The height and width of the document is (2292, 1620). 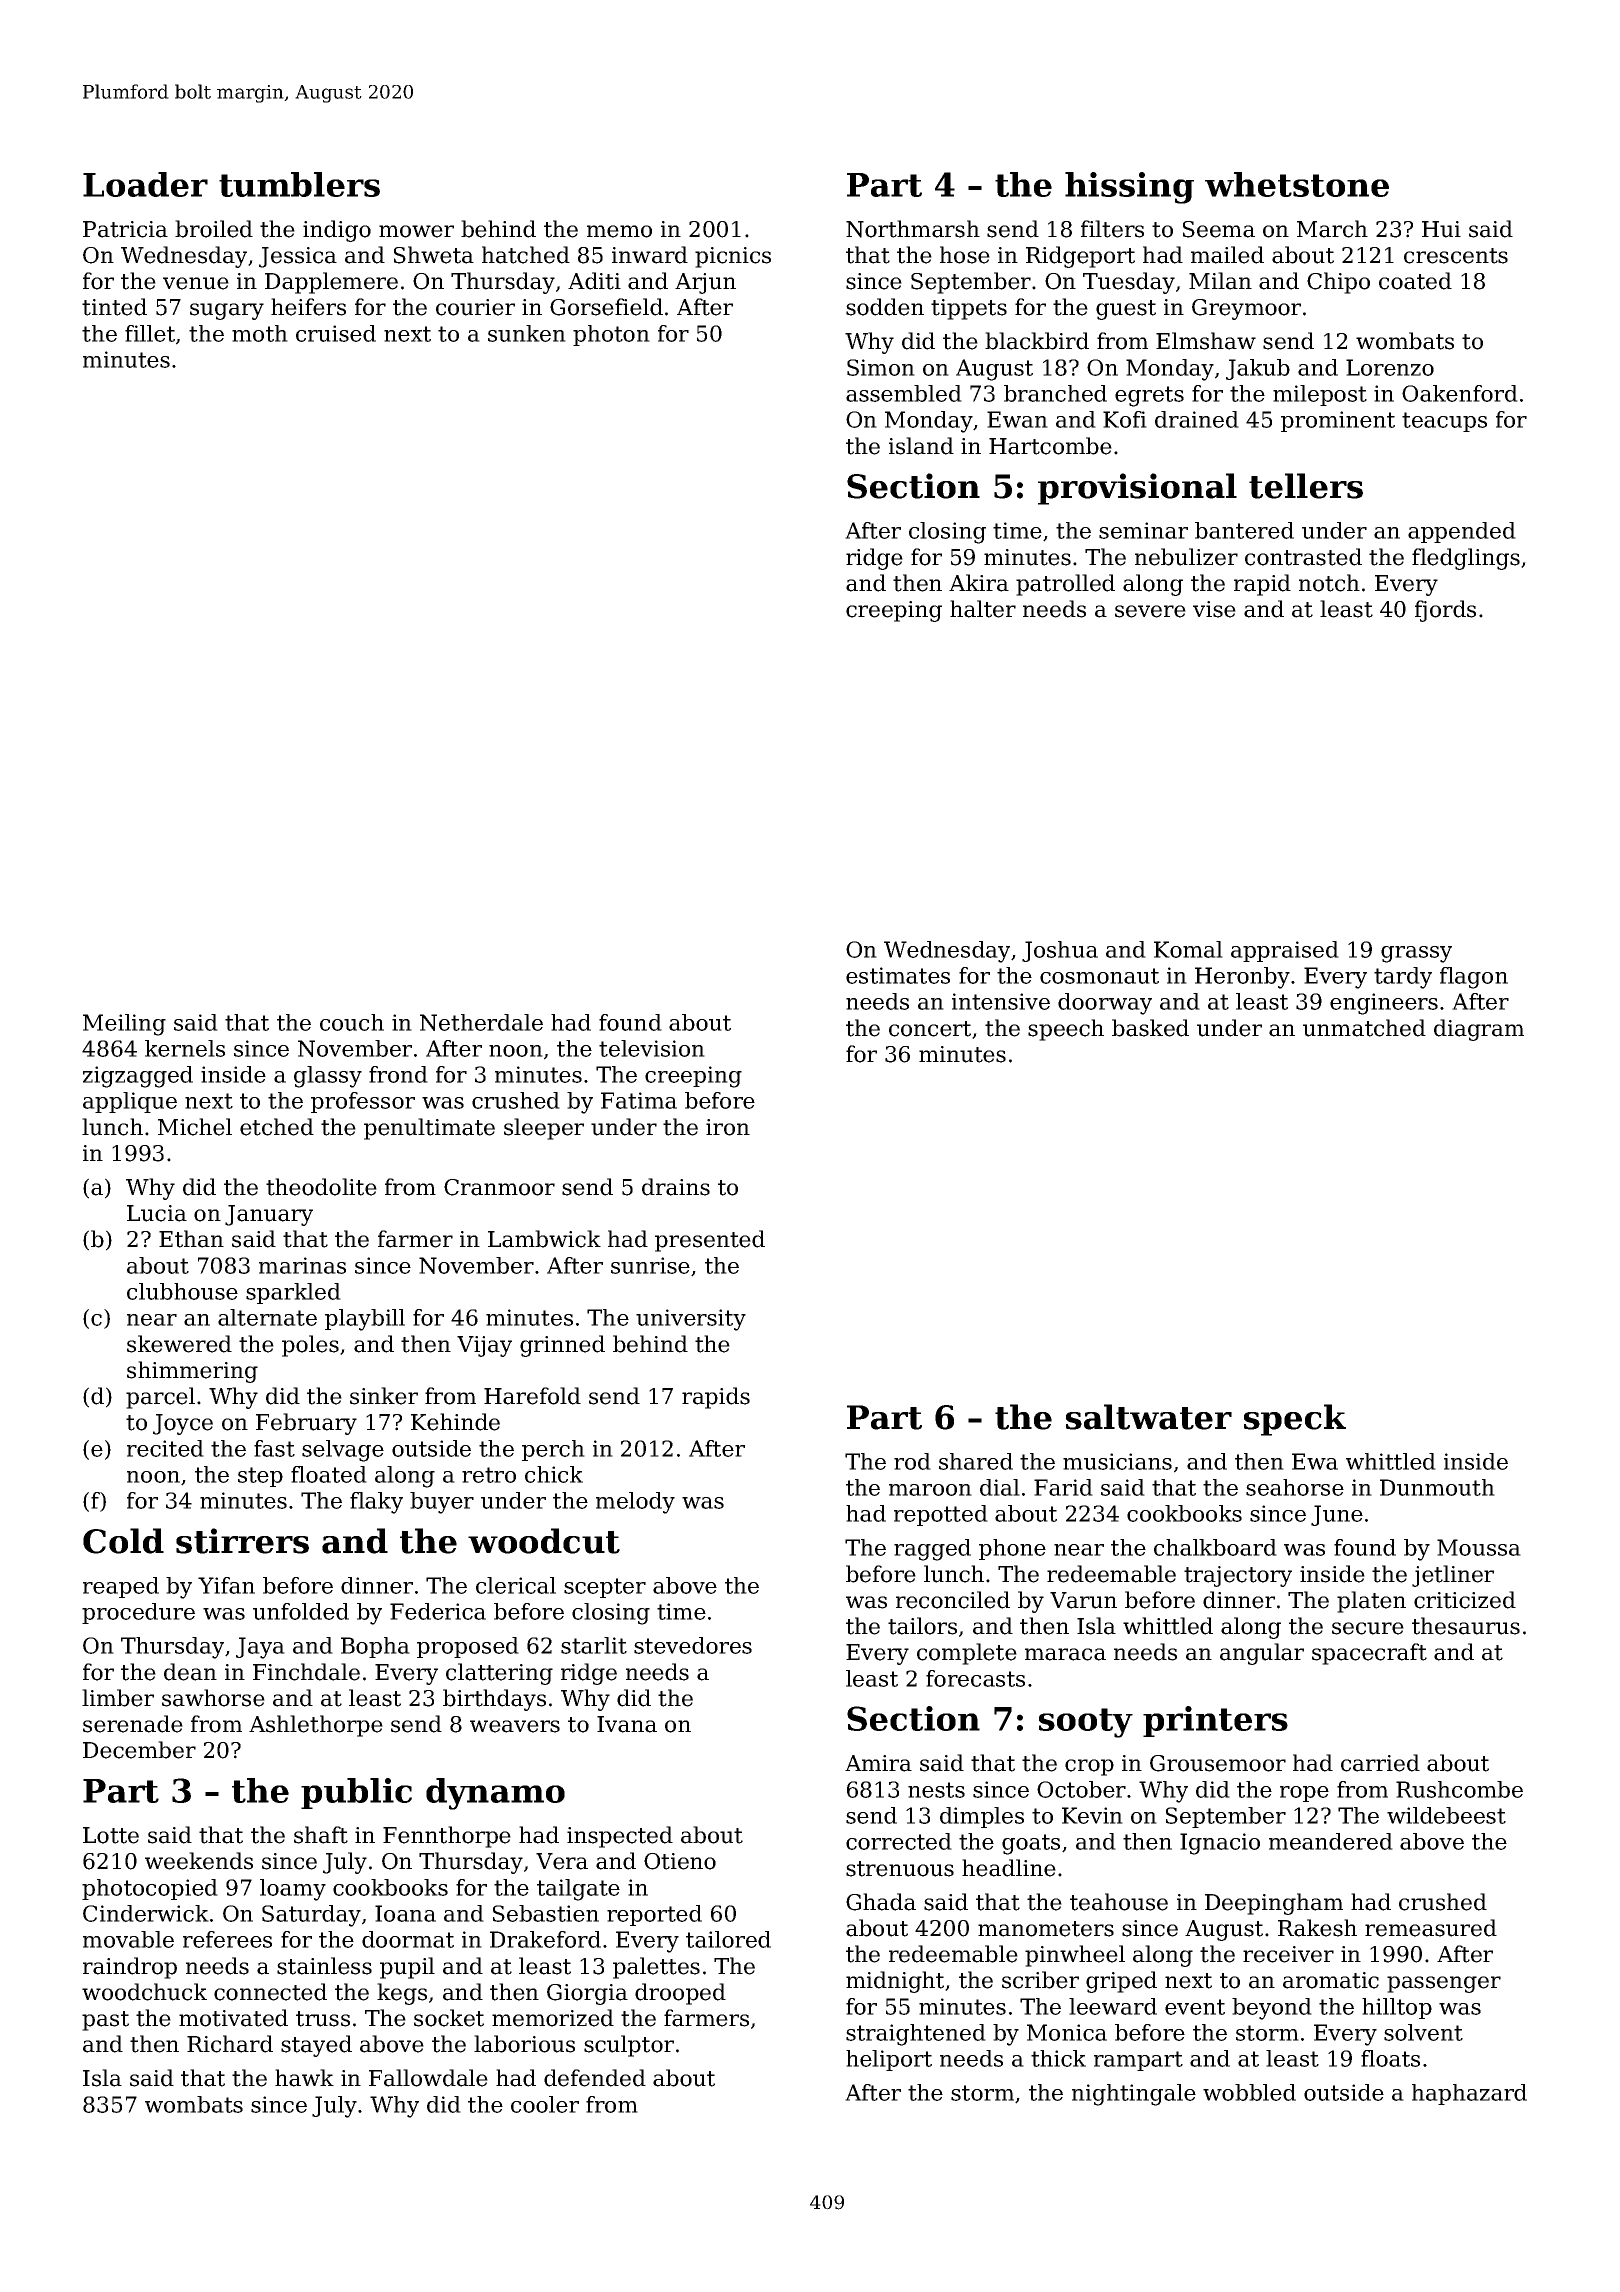 What do you see at coordinates (733, 257) in the document?
I see `picnics` at bounding box center [733, 257].
